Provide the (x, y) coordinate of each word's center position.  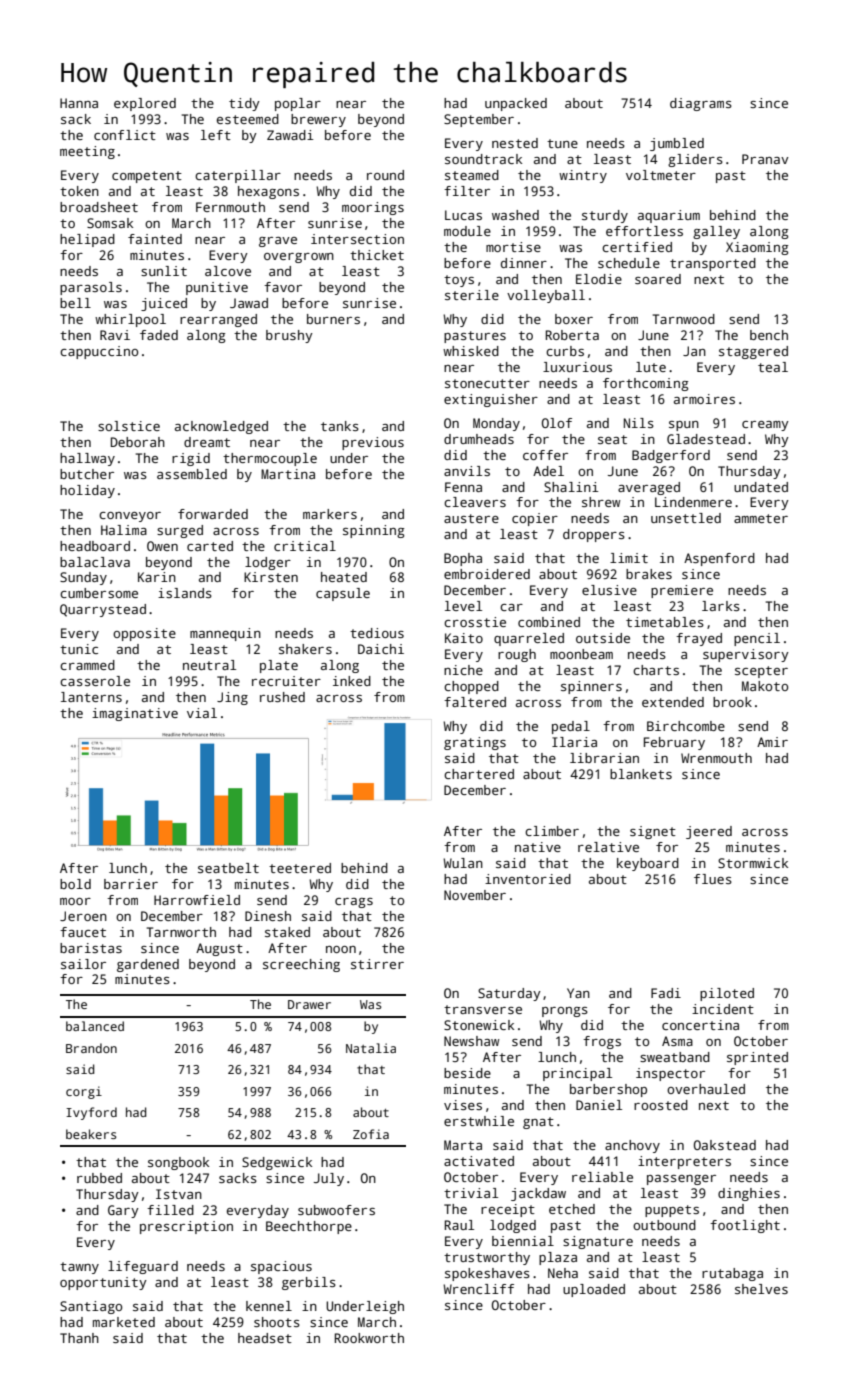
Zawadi (290, 135)
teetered (300, 868)
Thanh (79, 1338)
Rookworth (369, 1338)
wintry (583, 176)
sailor (83, 964)
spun (684, 426)
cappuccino (99, 352)
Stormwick (753, 863)
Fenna (463, 487)
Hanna (79, 103)
